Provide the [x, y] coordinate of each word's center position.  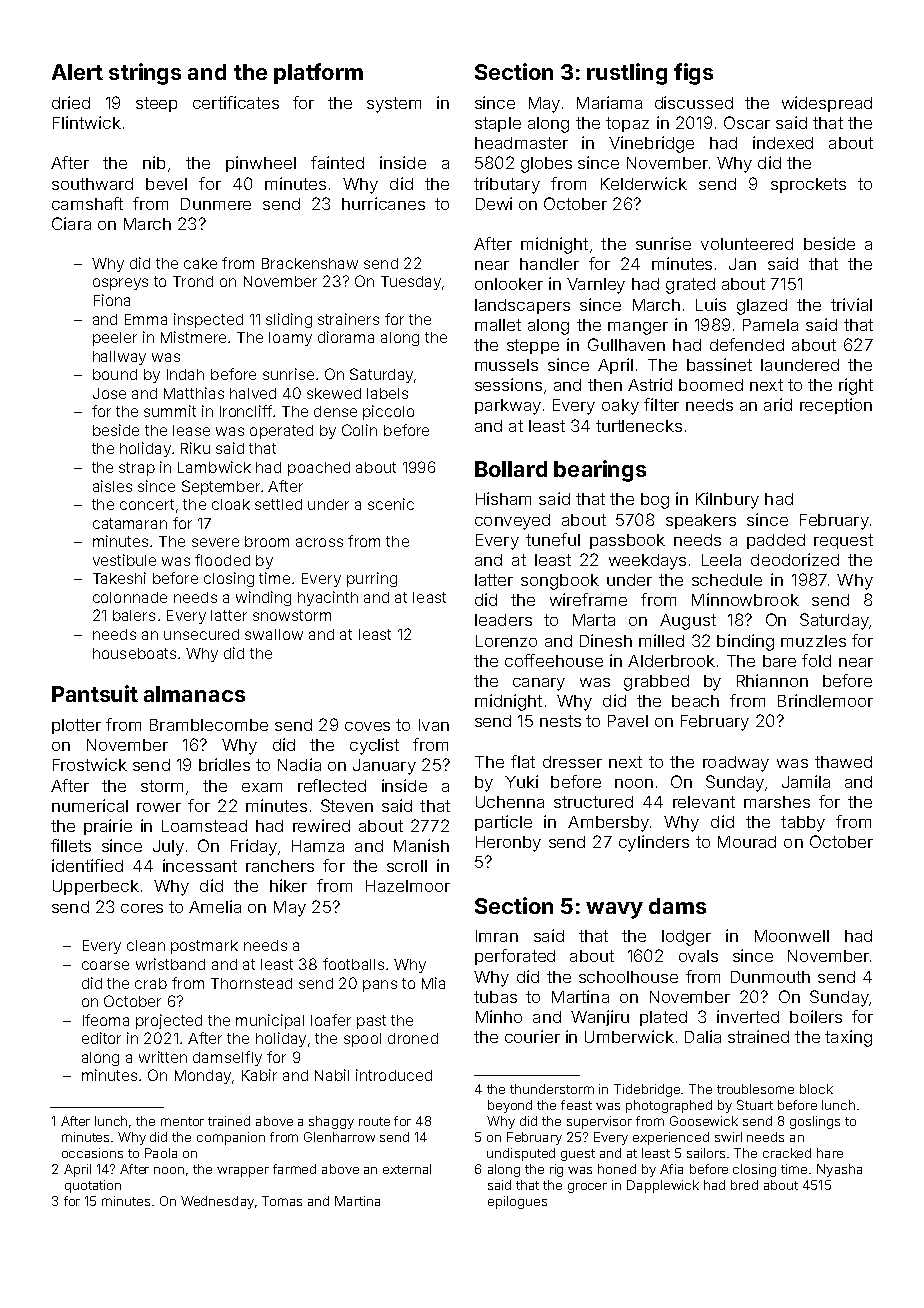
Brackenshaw [310, 263]
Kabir [259, 1075]
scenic [391, 504]
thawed [843, 762]
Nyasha [839, 1170]
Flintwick [87, 122]
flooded [222, 560]
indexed [783, 142]
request [843, 541]
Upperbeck [96, 887]
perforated [515, 957]
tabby [803, 824]
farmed [294, 1169]
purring [372, 579]
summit [170, 411]
